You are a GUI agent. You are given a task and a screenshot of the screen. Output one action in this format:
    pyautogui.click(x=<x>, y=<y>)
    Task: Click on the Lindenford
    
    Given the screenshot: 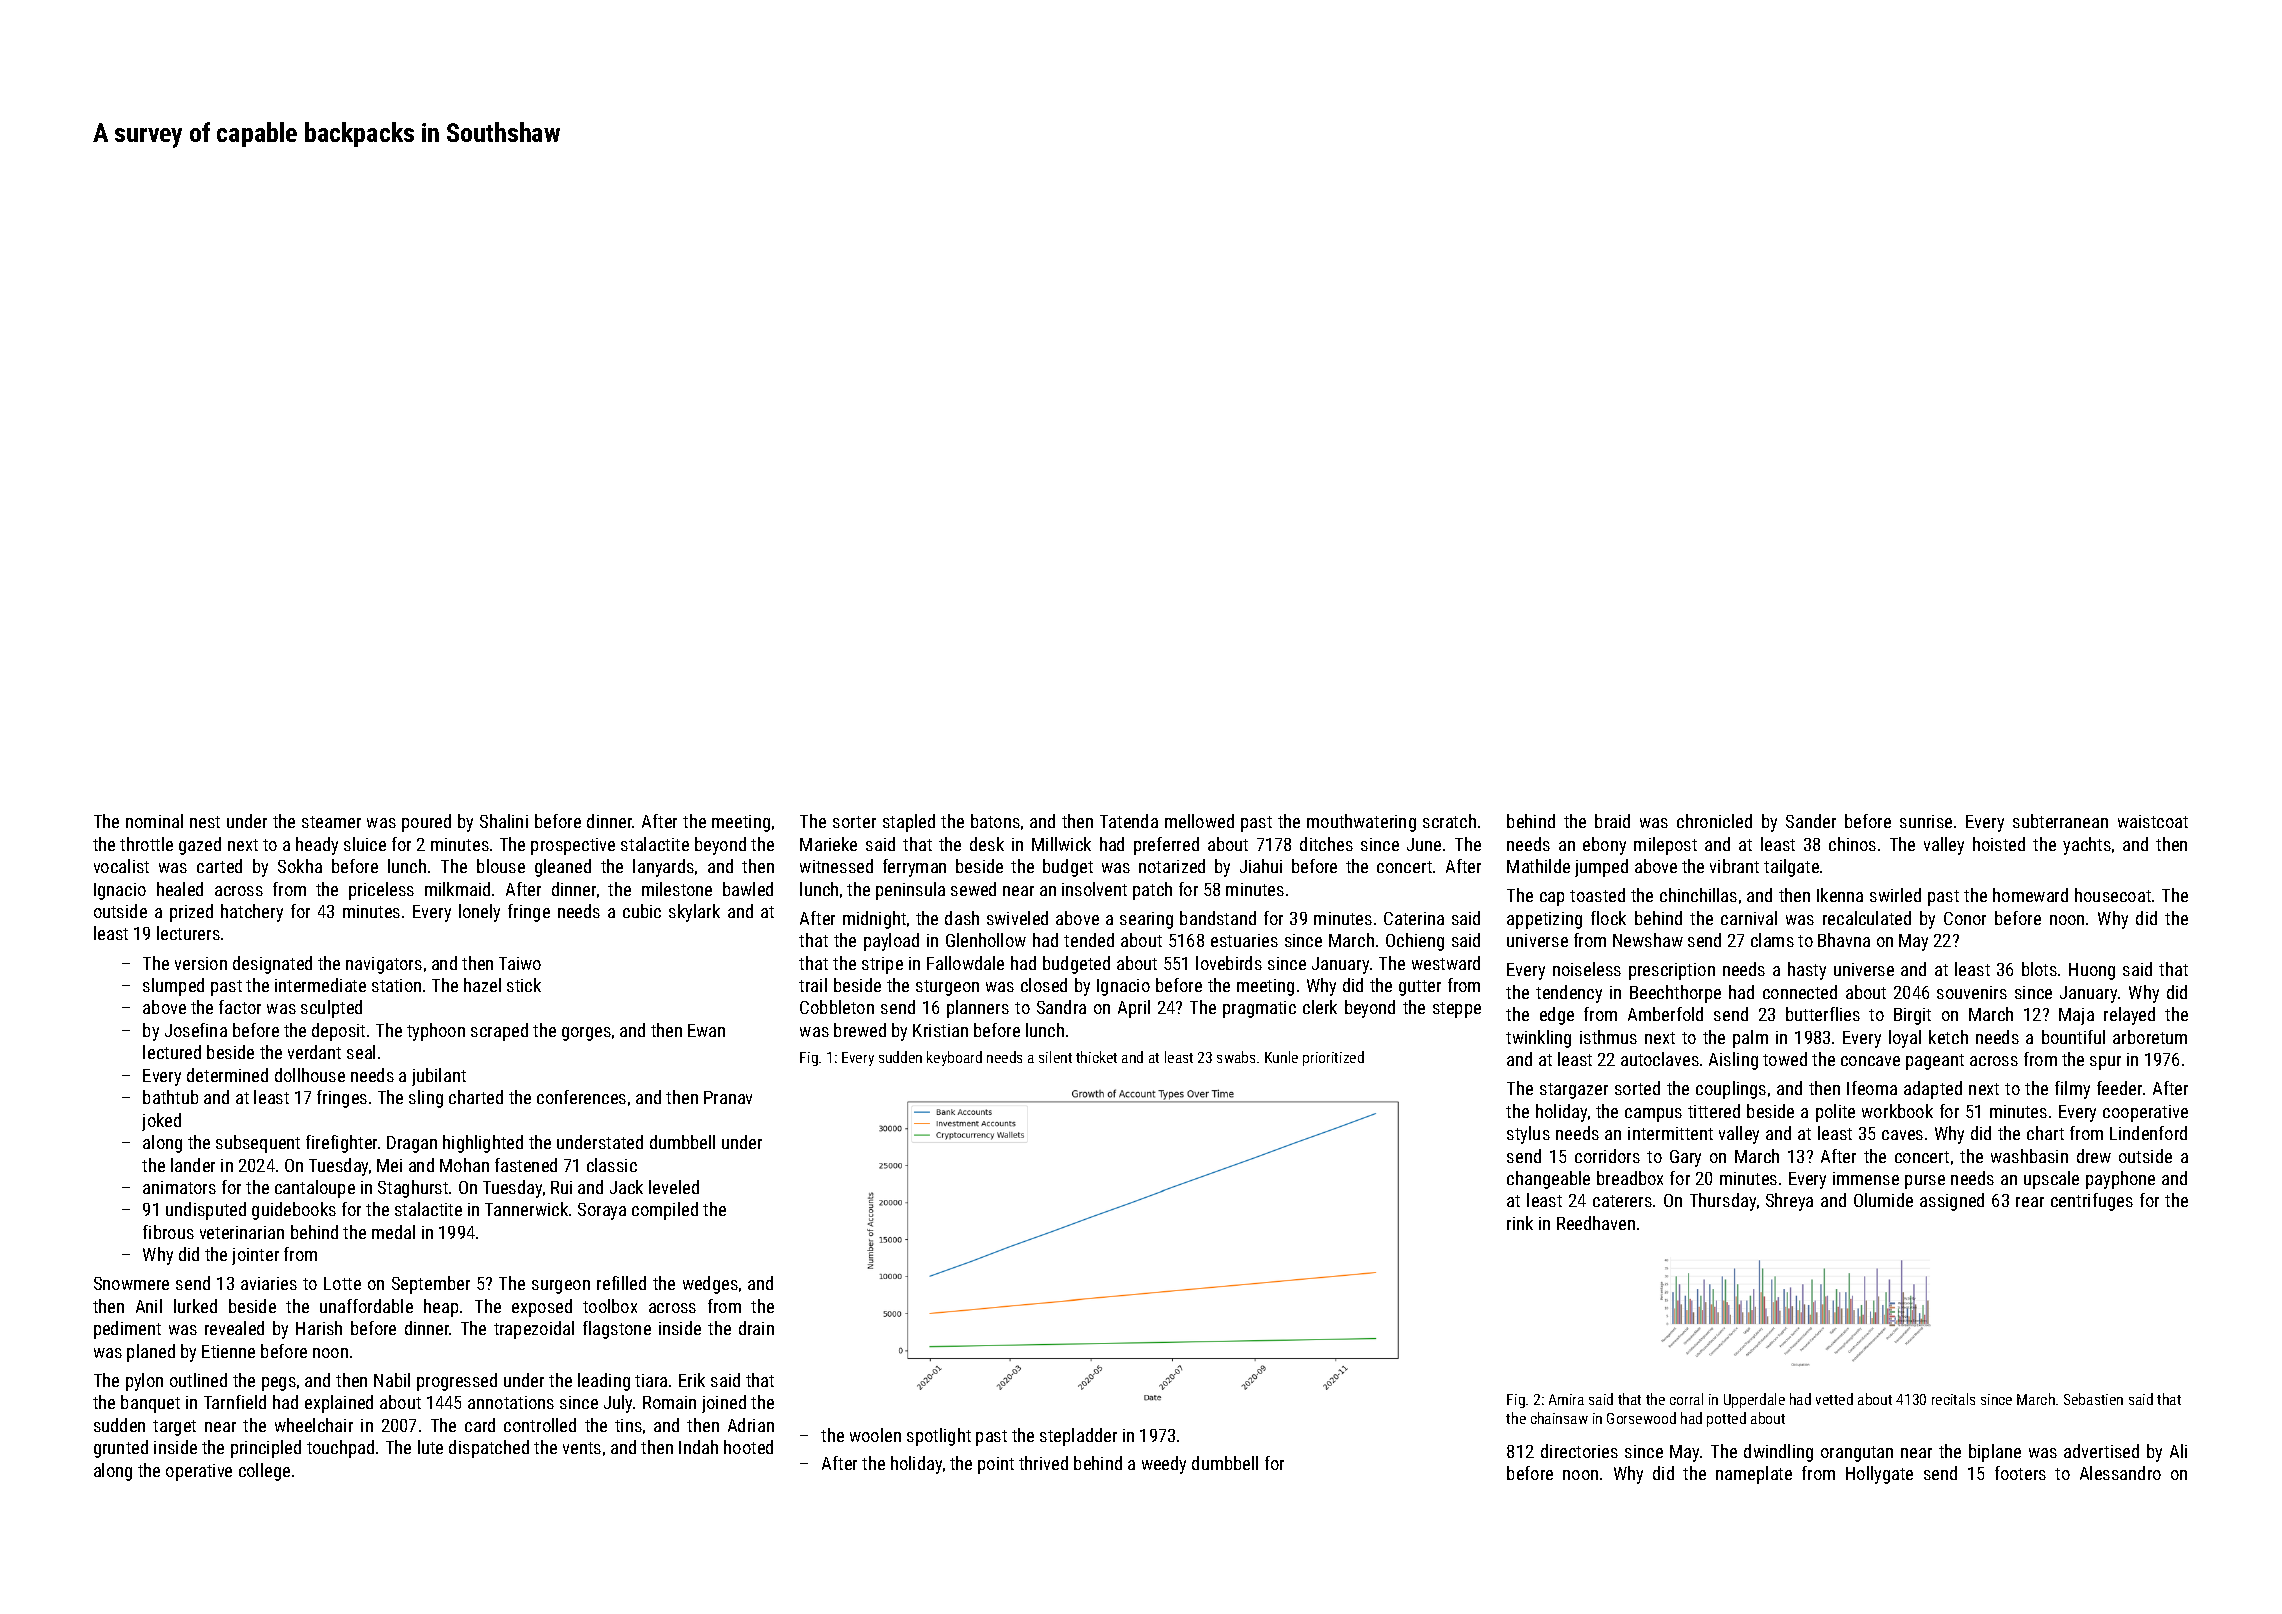 What is the action you would take?
    pyautogui.click(x=2148, y=1133)
